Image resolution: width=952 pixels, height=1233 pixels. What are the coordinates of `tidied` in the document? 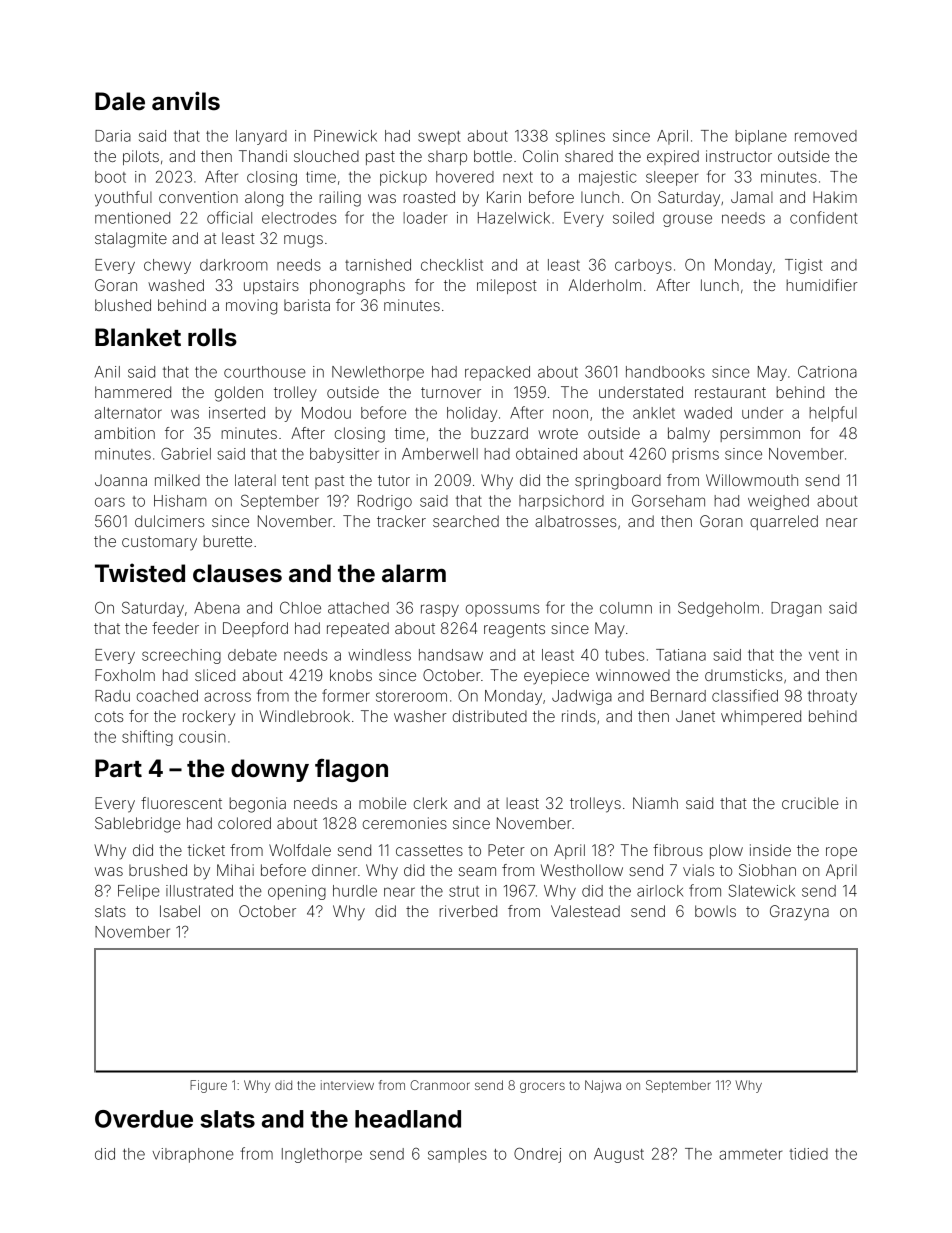 It's located at (808, 1154).
